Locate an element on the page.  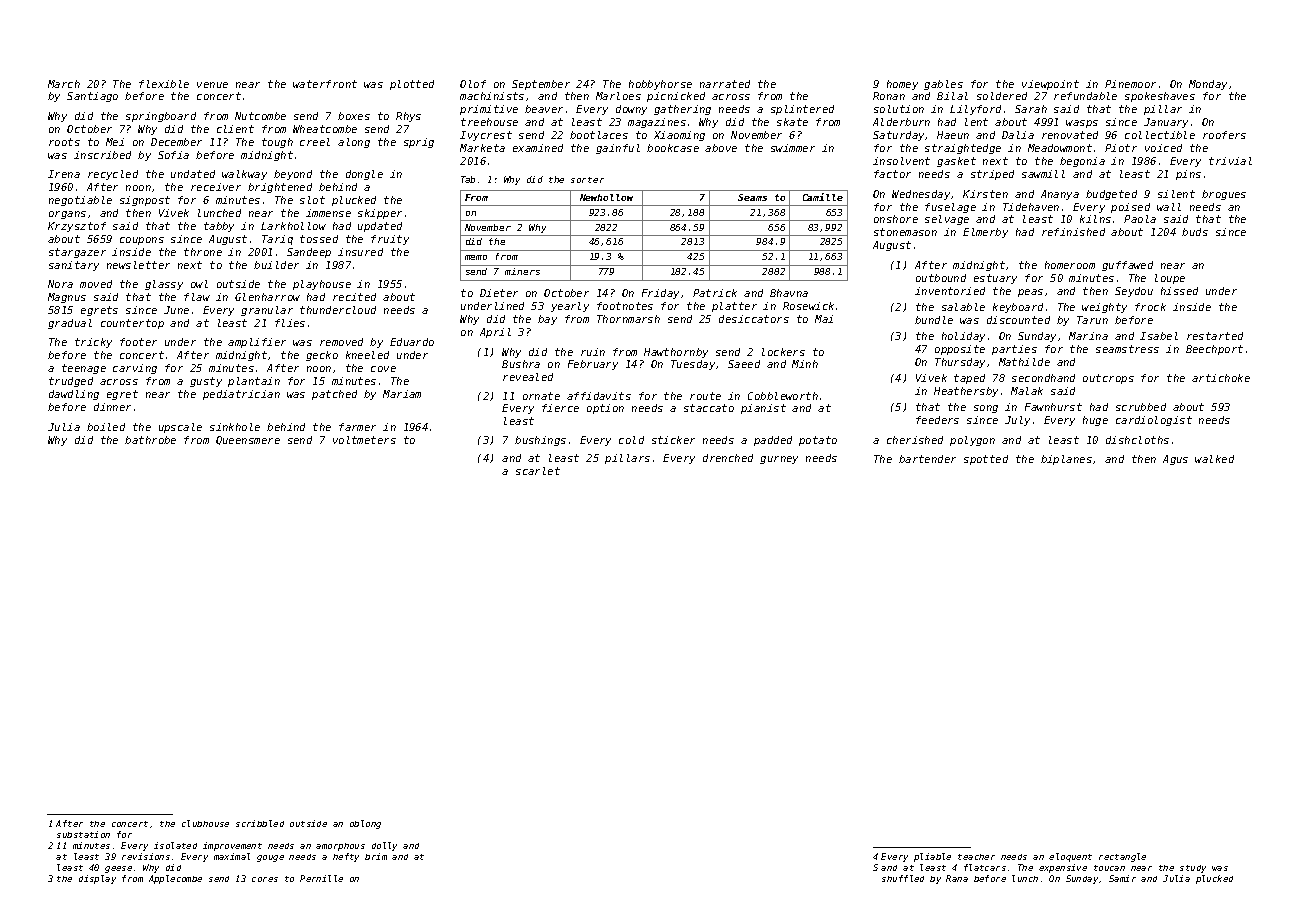
pliable is located at coordinates (932, 857).
